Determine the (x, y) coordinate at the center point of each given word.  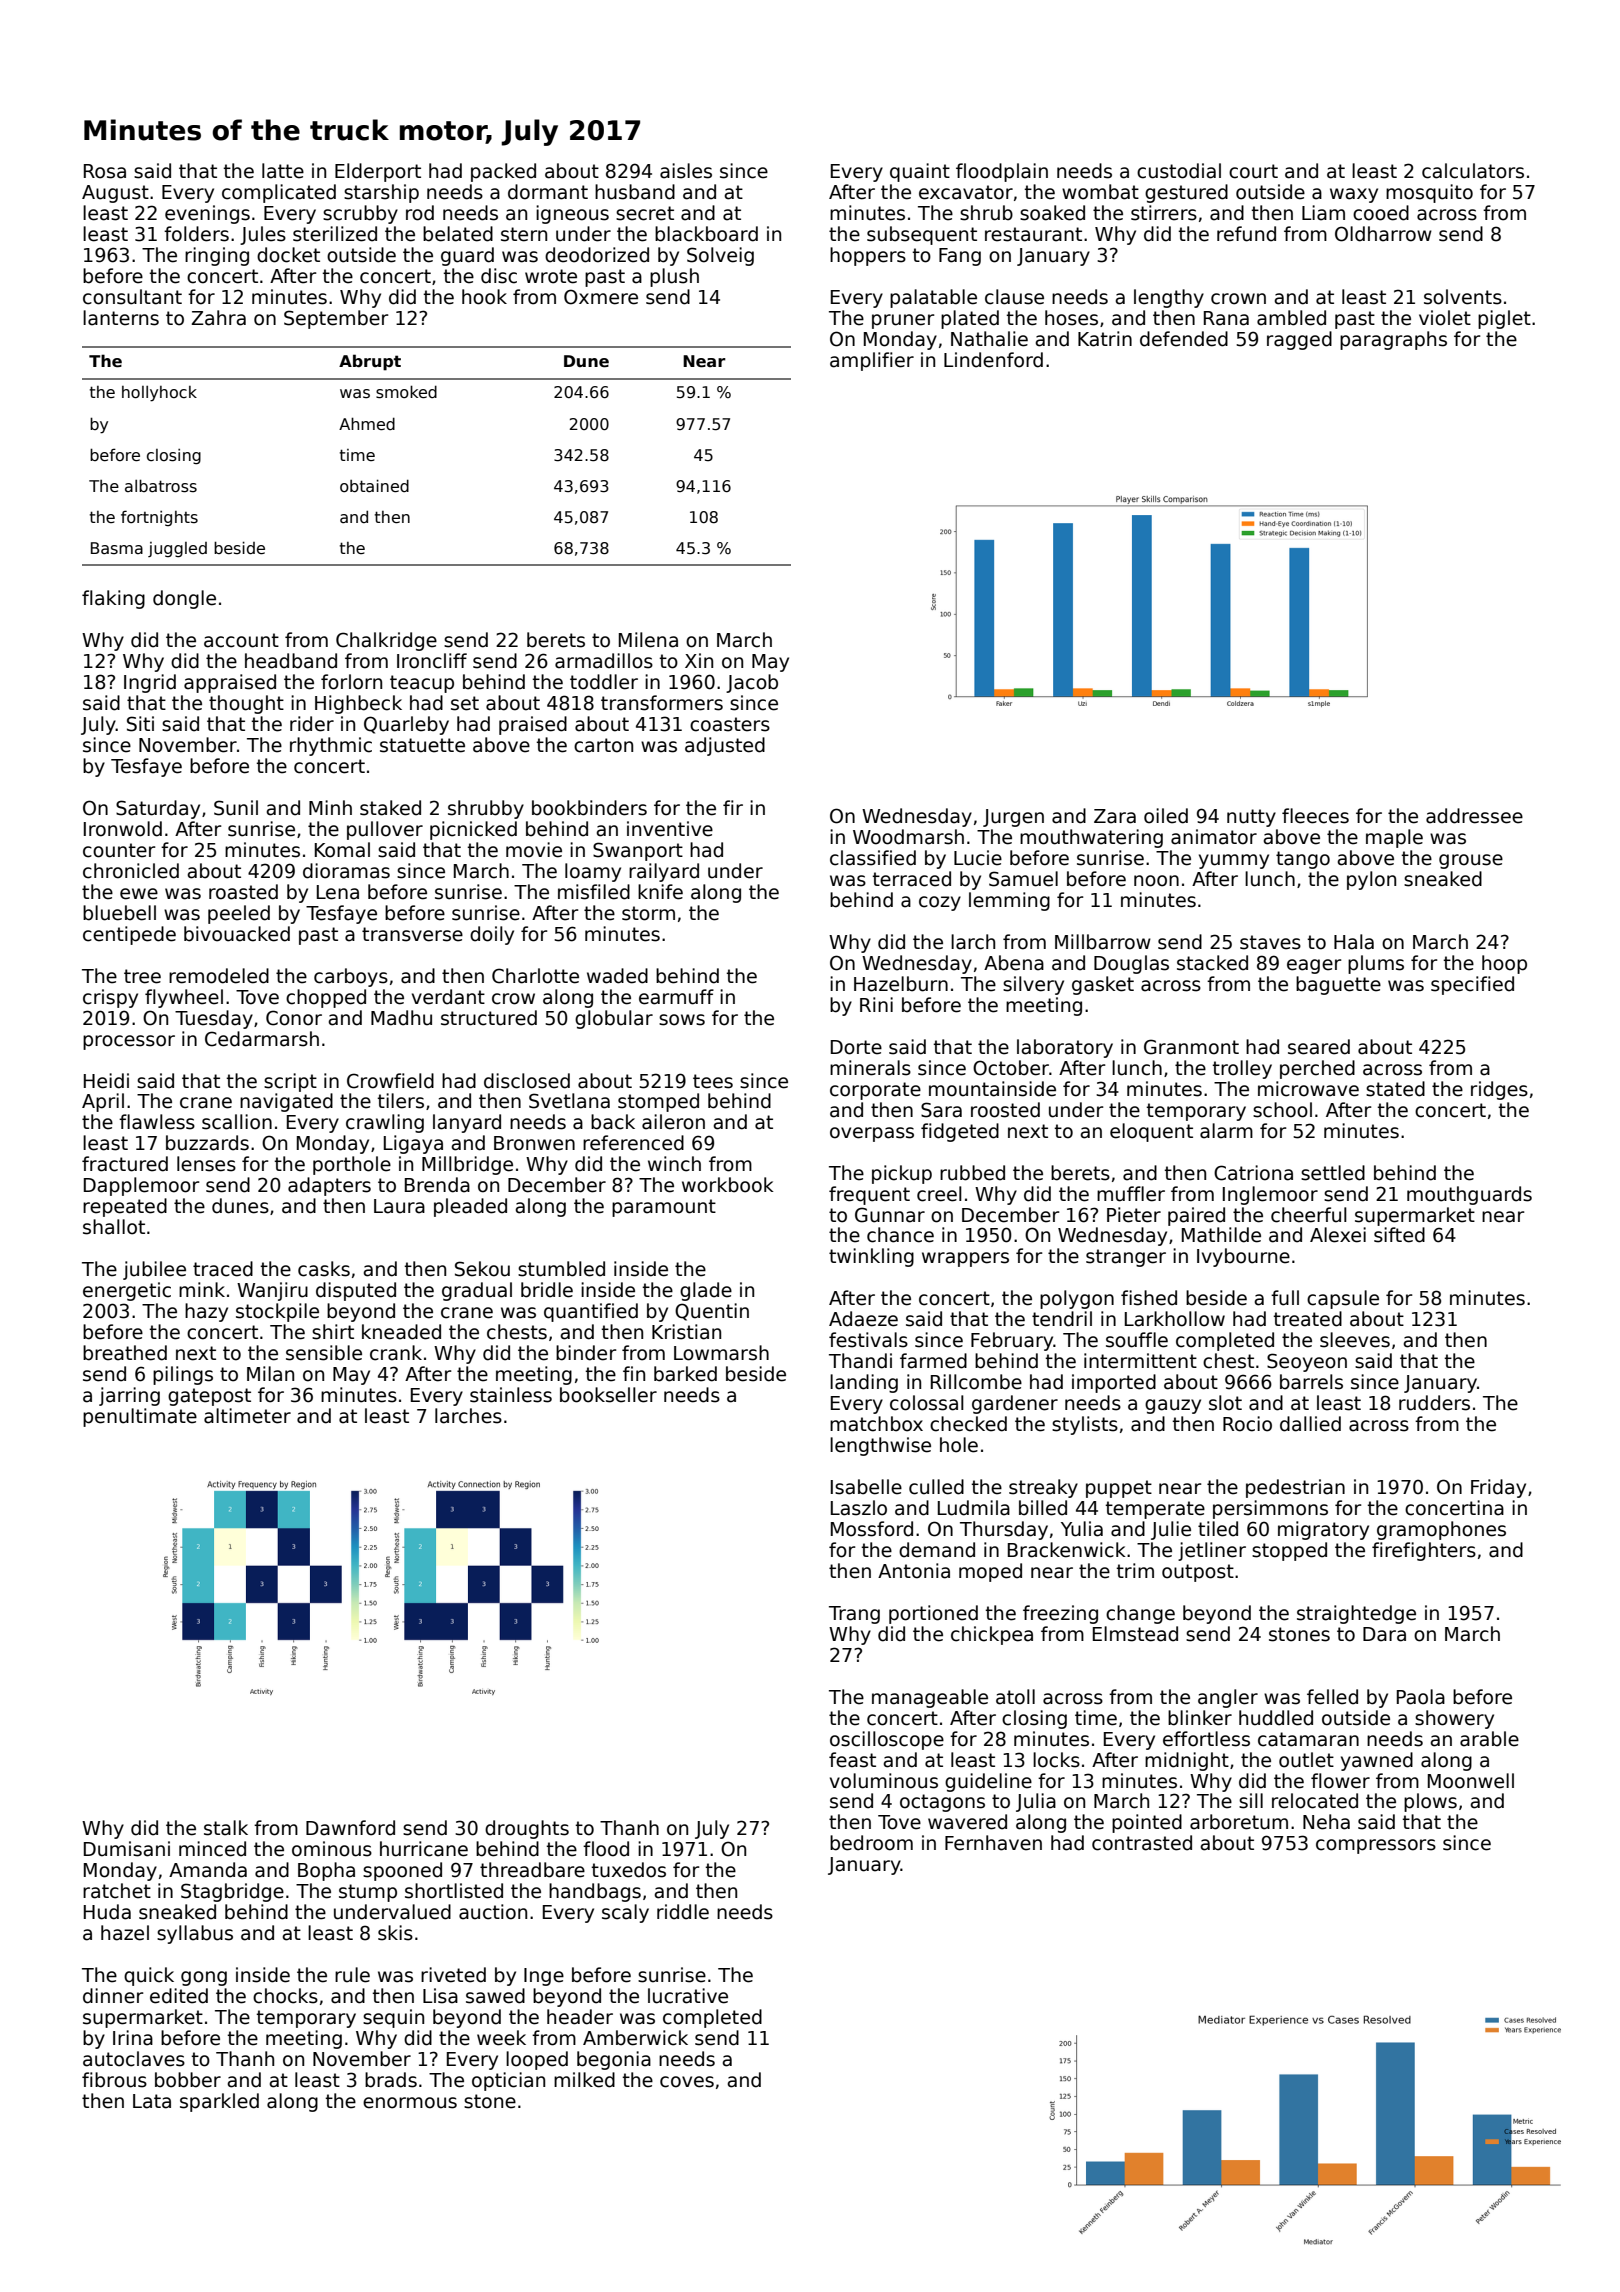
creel (939, 1194)
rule (352, 1975)
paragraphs (1393, 340)
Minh (330, 807)
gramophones (1441, 1530)
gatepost (209, 1397)
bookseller (608, 1395)
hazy (206, 1312)
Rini (876, 1004)
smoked (406, 392)
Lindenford (993, 360)
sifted (1399, 1235)
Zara (1115, 816)
